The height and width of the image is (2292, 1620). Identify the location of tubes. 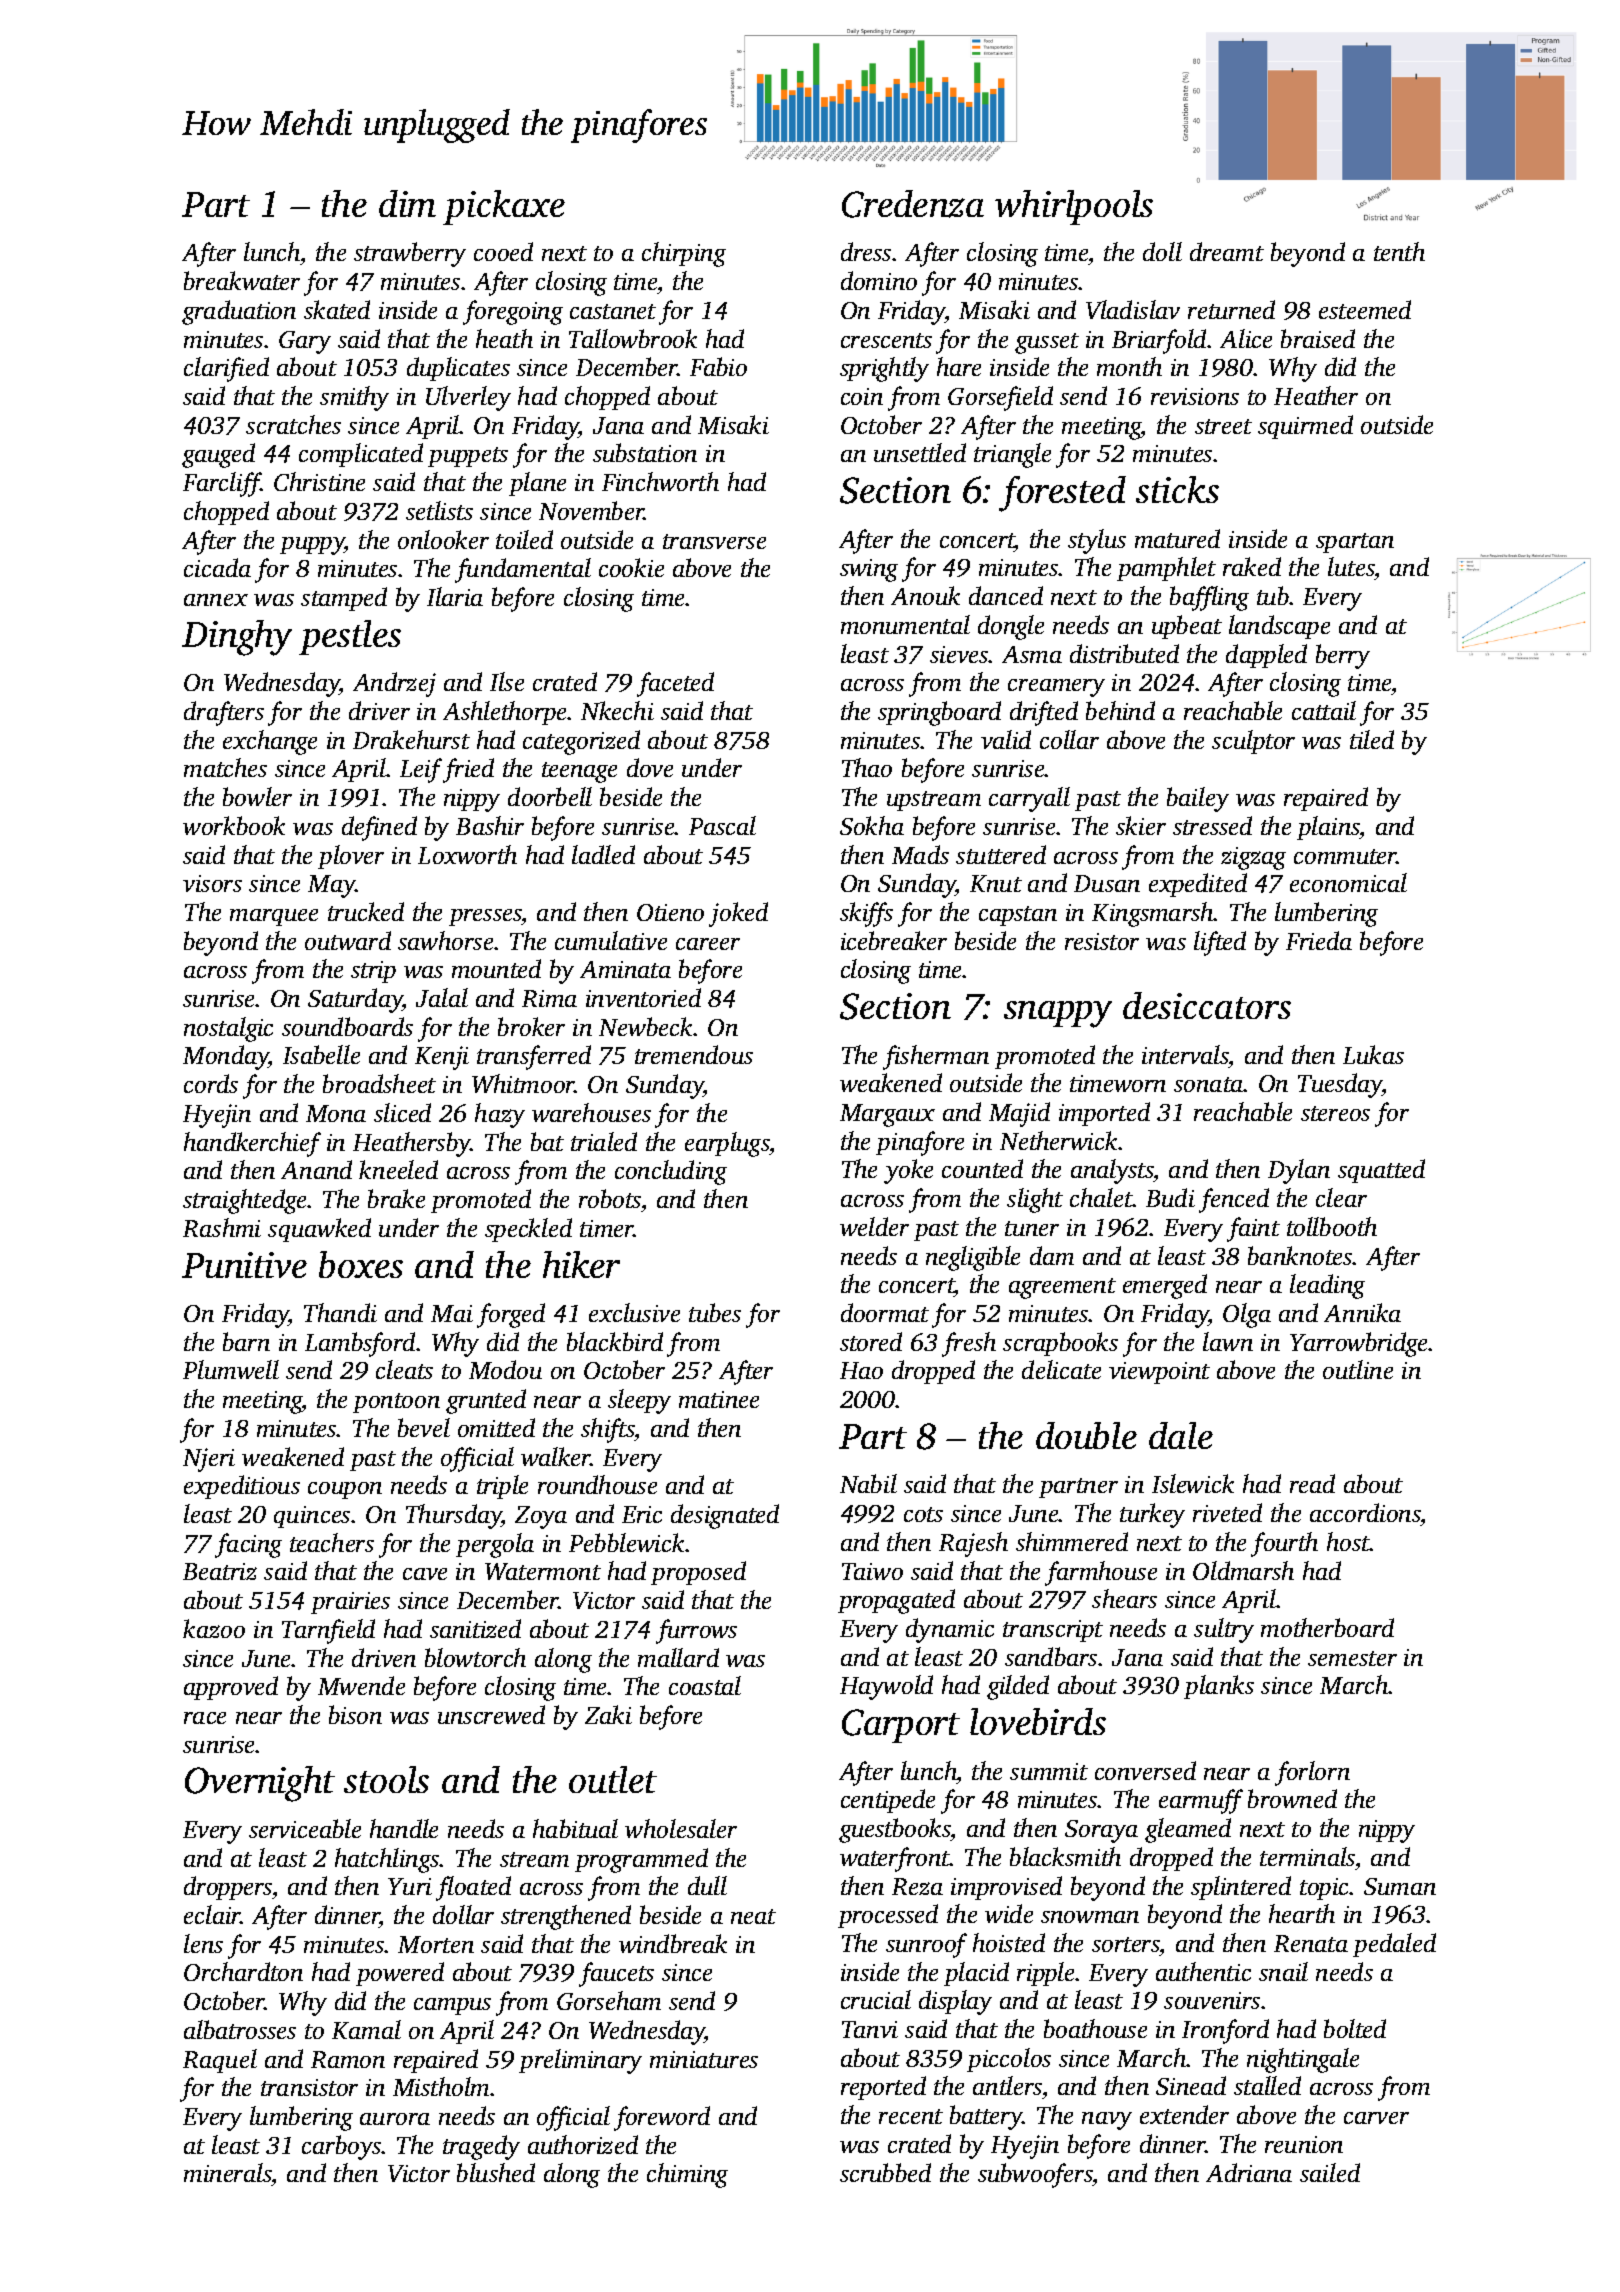
(715, 1312).
